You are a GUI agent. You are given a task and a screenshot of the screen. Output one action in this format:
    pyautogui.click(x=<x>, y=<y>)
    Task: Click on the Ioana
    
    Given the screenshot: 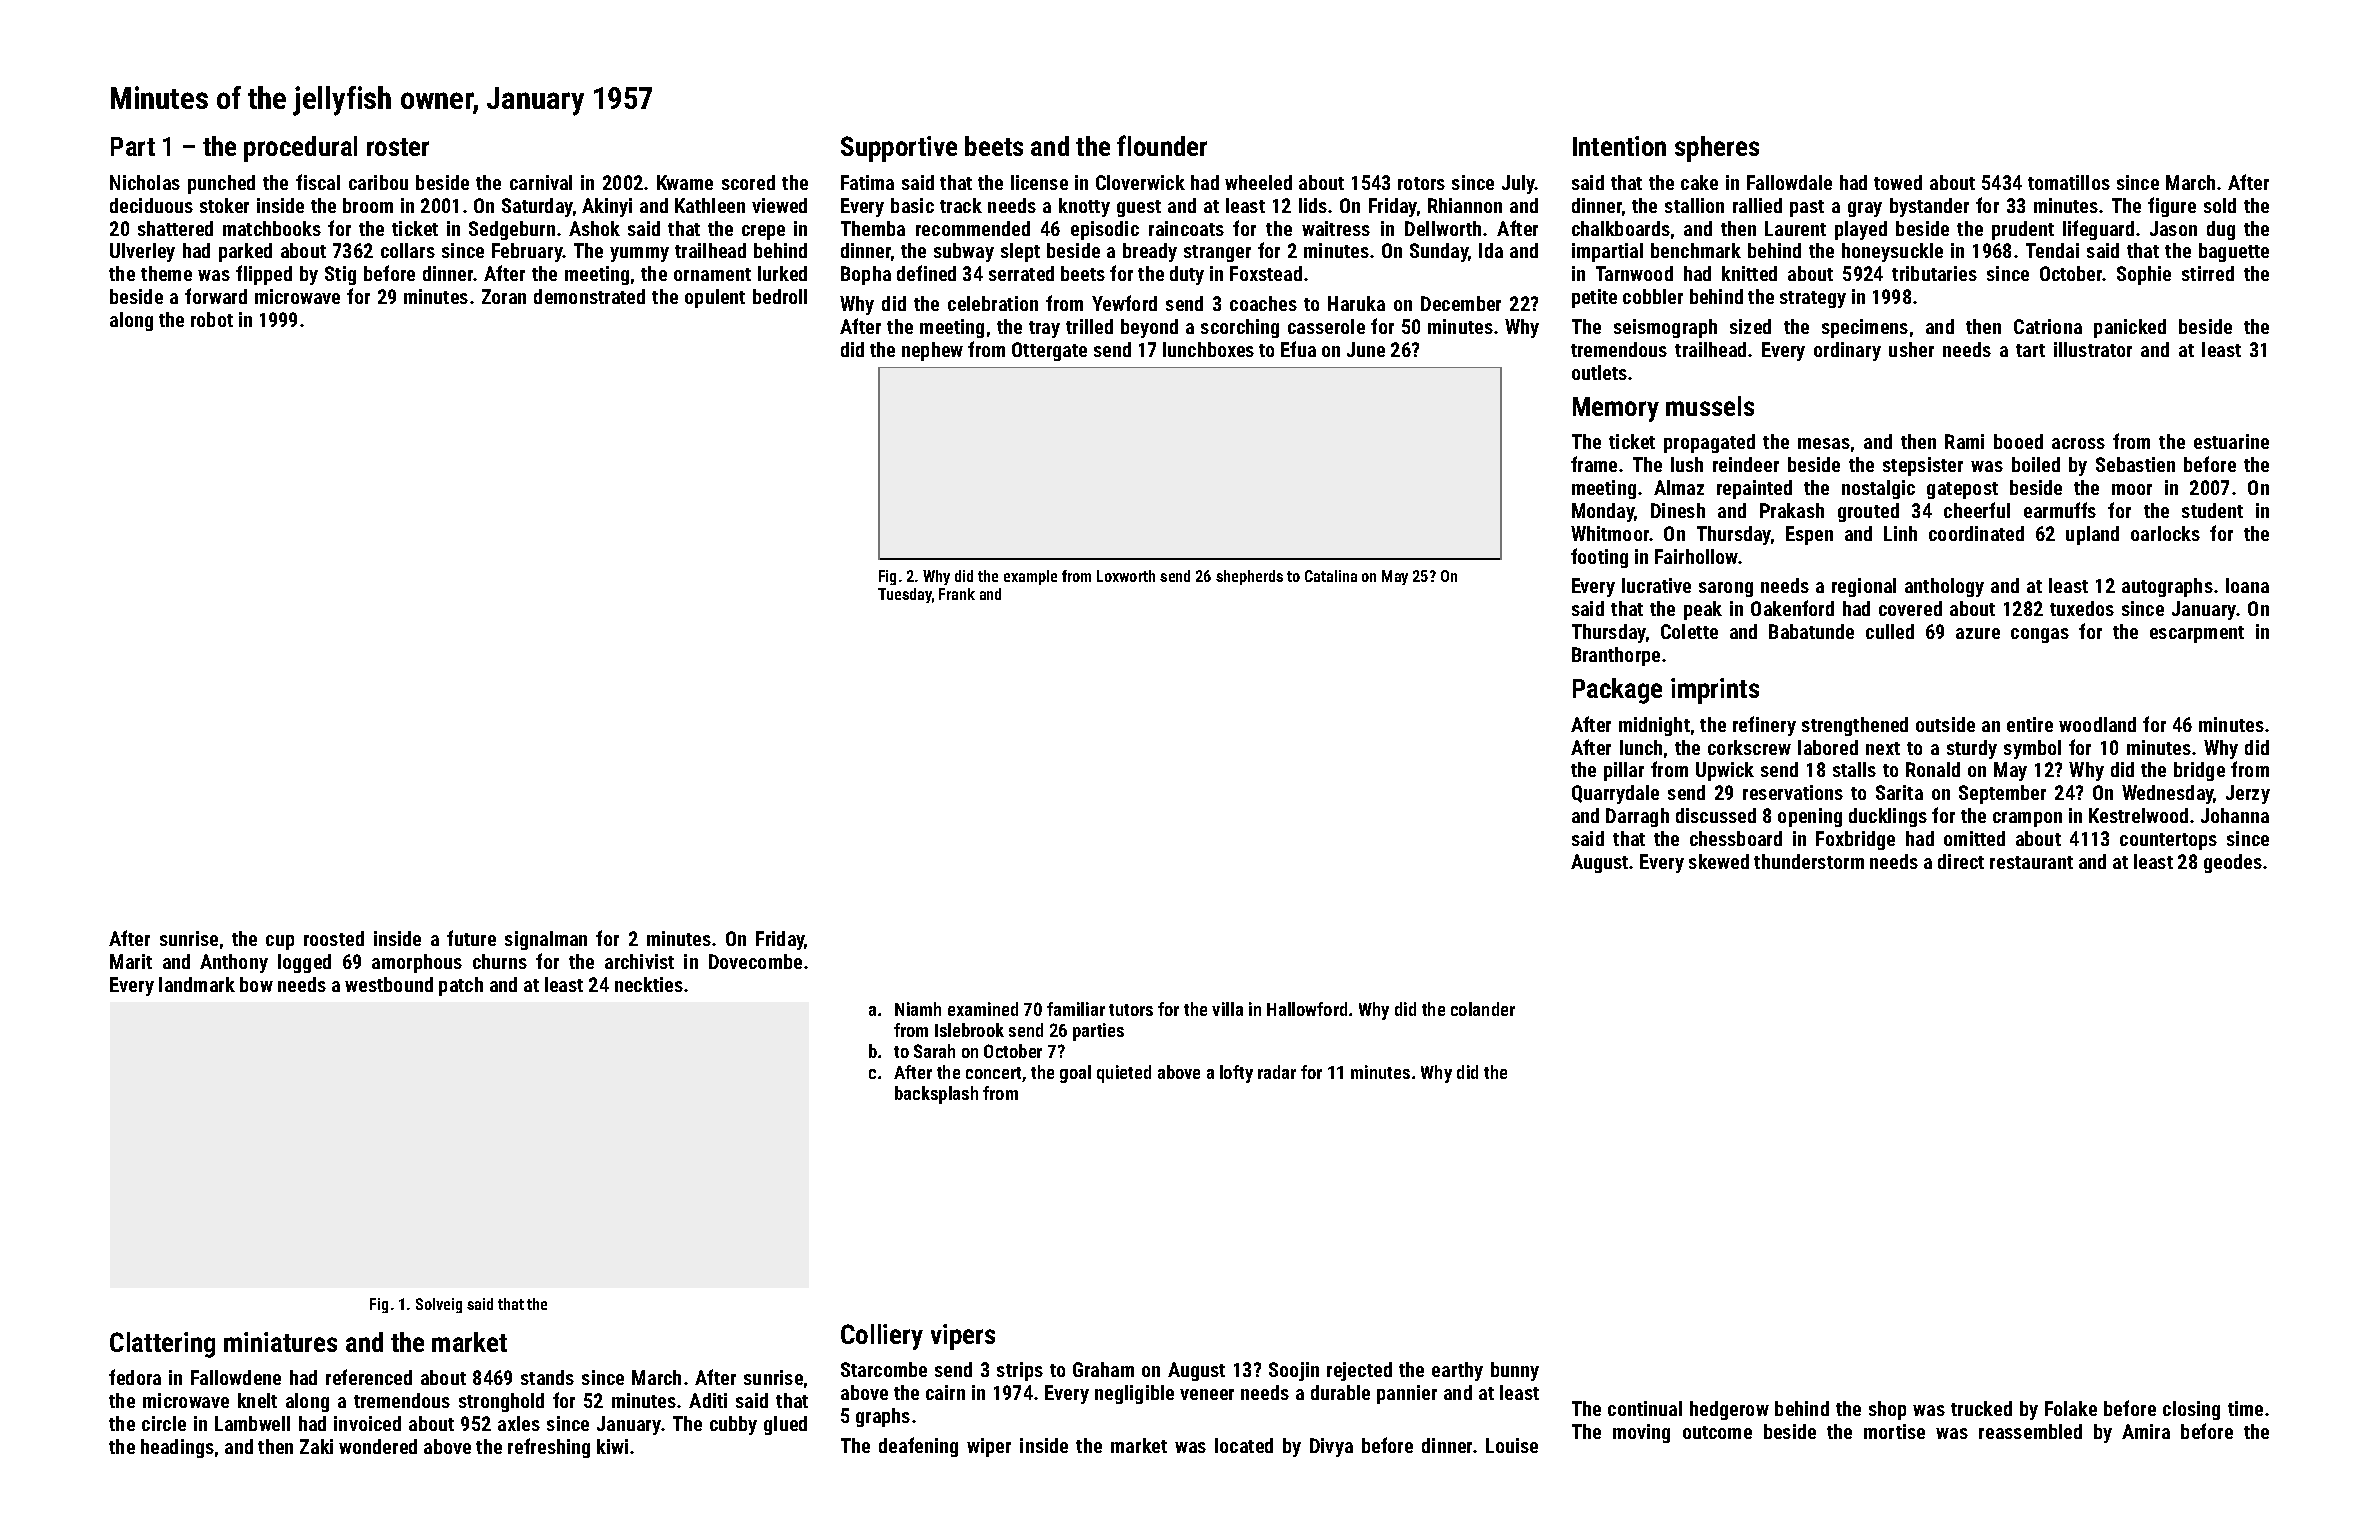 What is the action you would take?
    pyautogui.click(x=2247, y=585)
